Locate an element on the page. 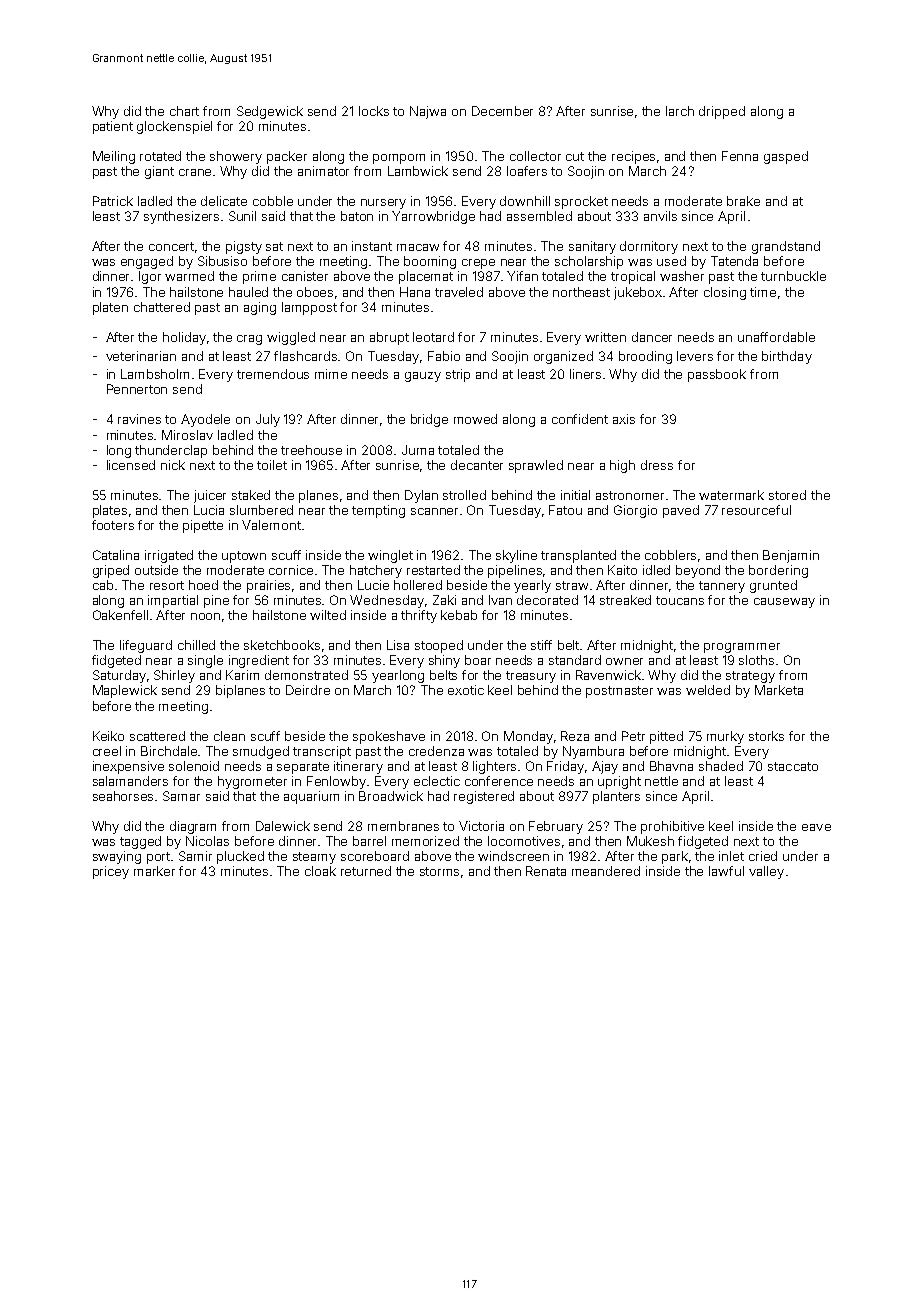 This image has width=924, height=1308. credenza is located at coordinates (436, 751).
